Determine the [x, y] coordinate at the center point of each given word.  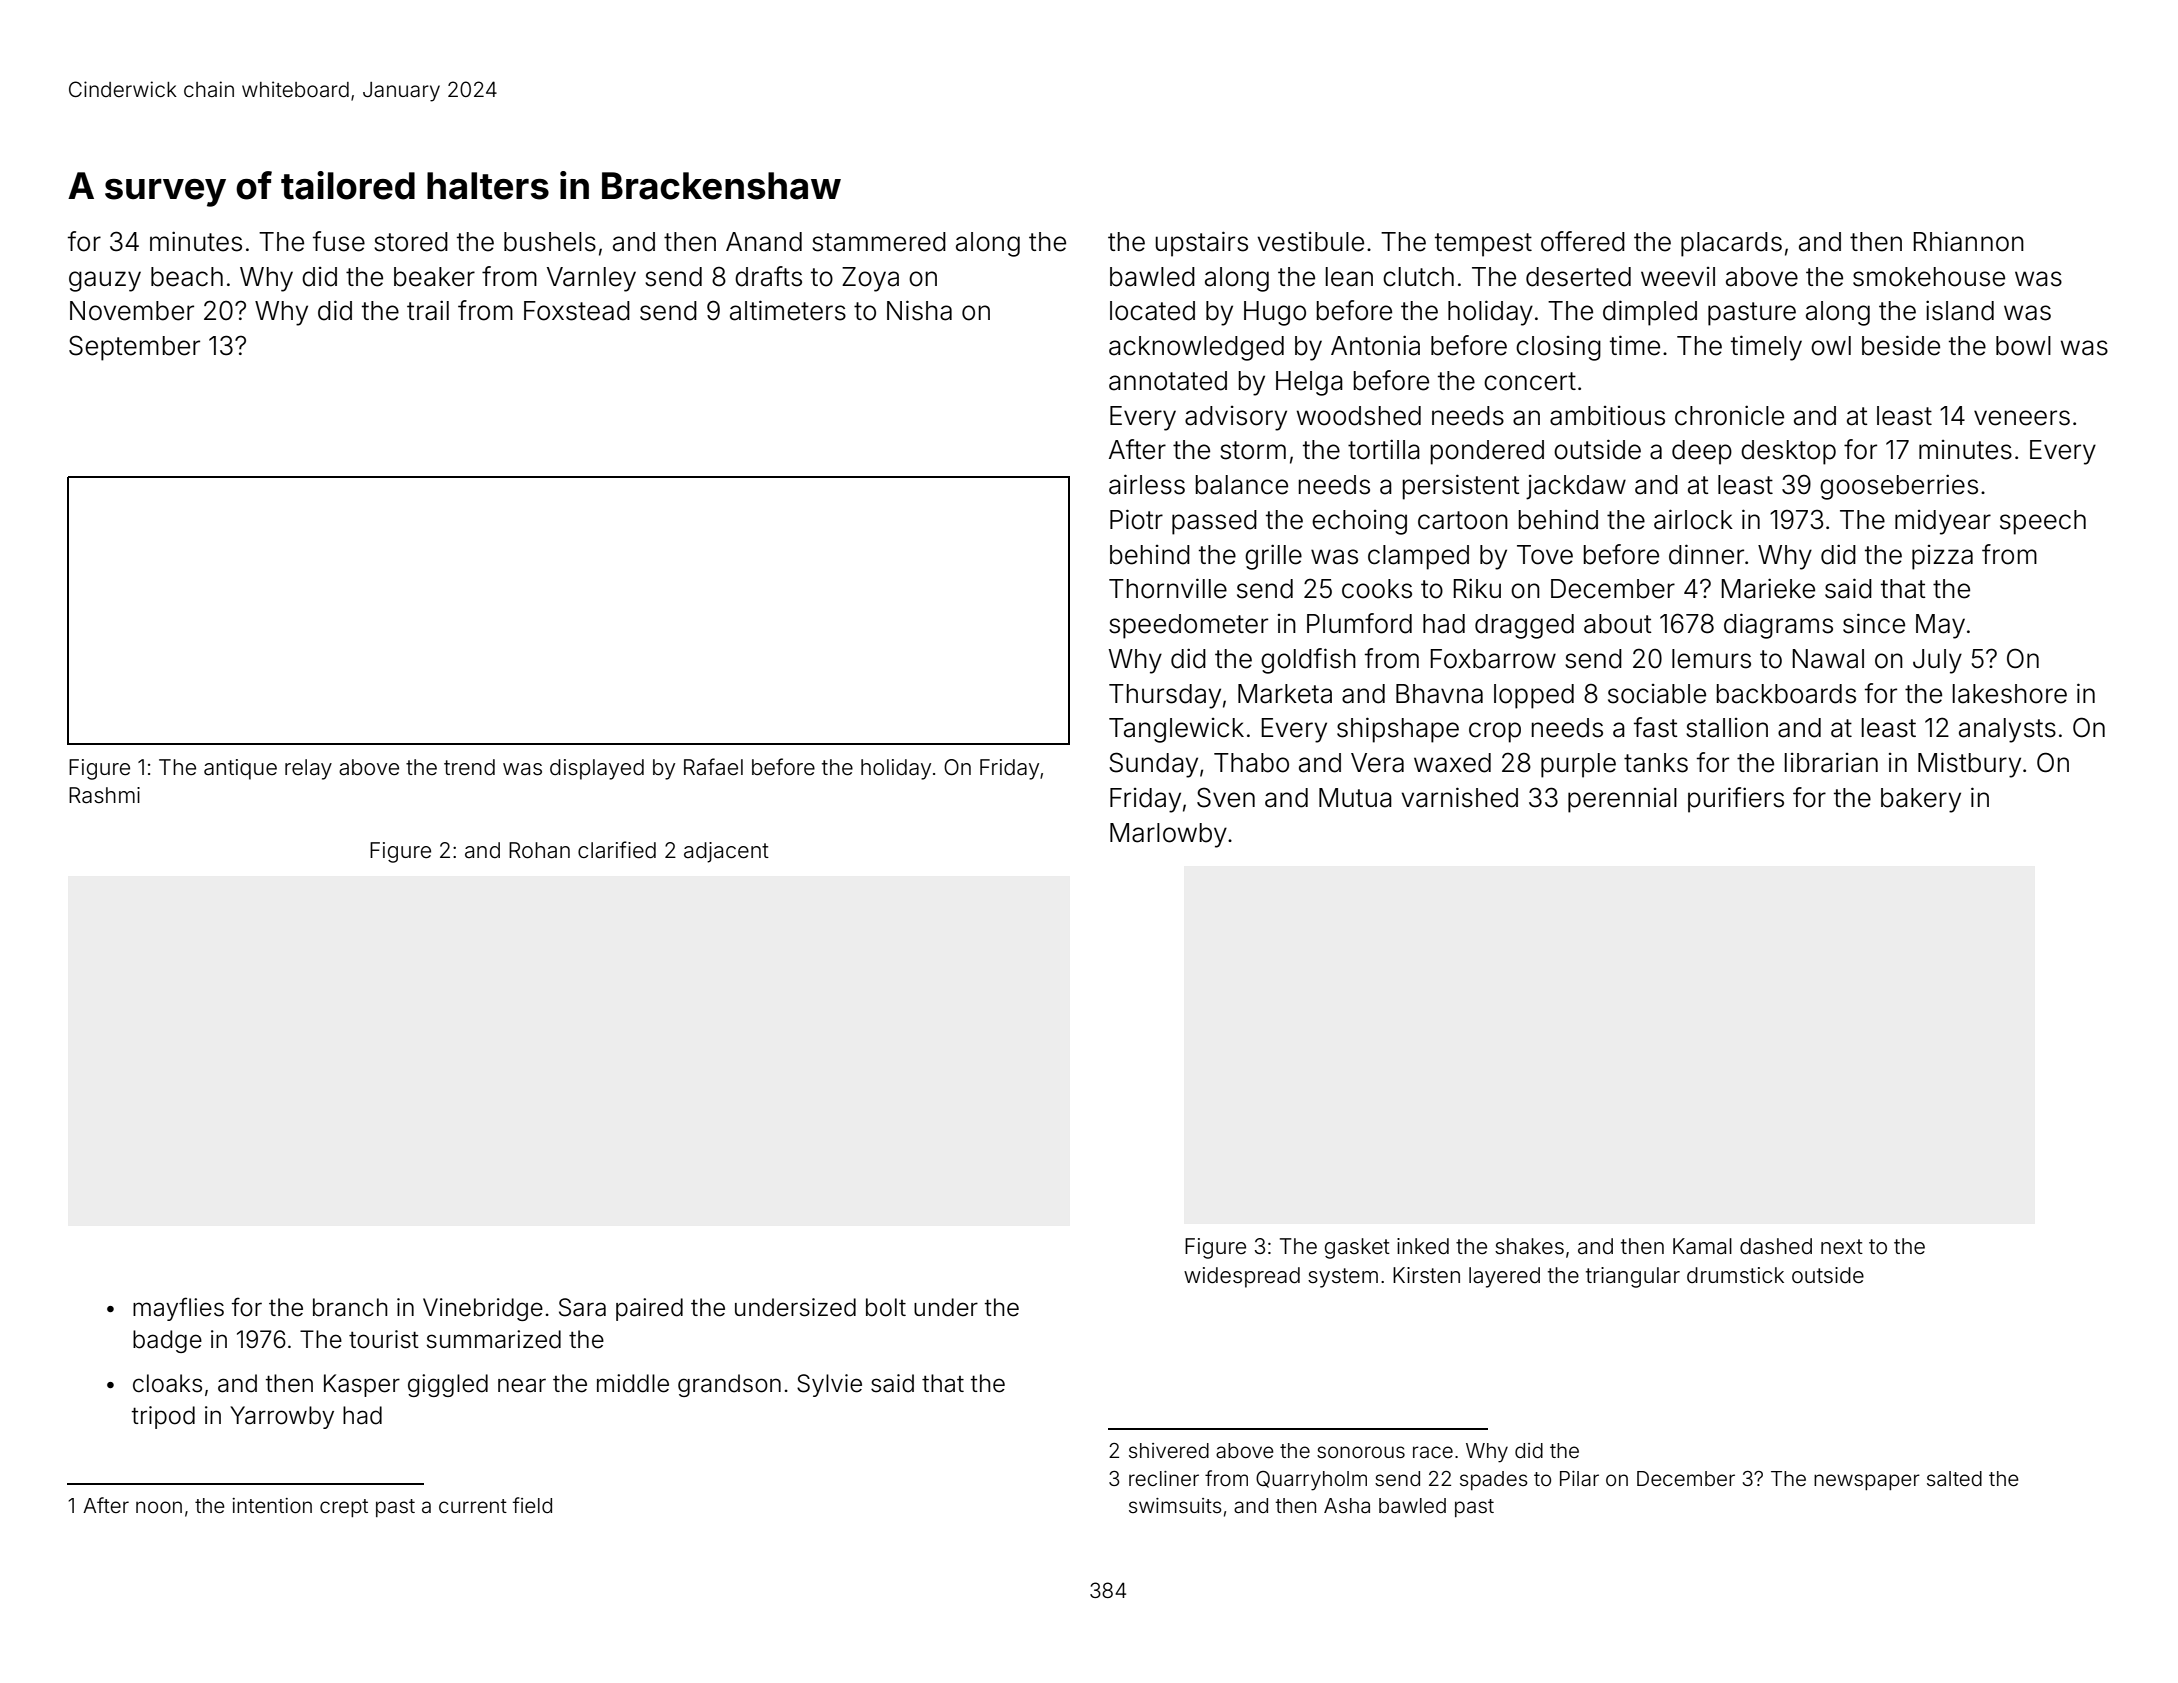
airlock [1693, 519]
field [532, 1505]
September [134, 348]
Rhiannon [1968, 241]
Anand [764, 242]
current [473, 1506]
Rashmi [104, 795]
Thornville [1168, 588]
